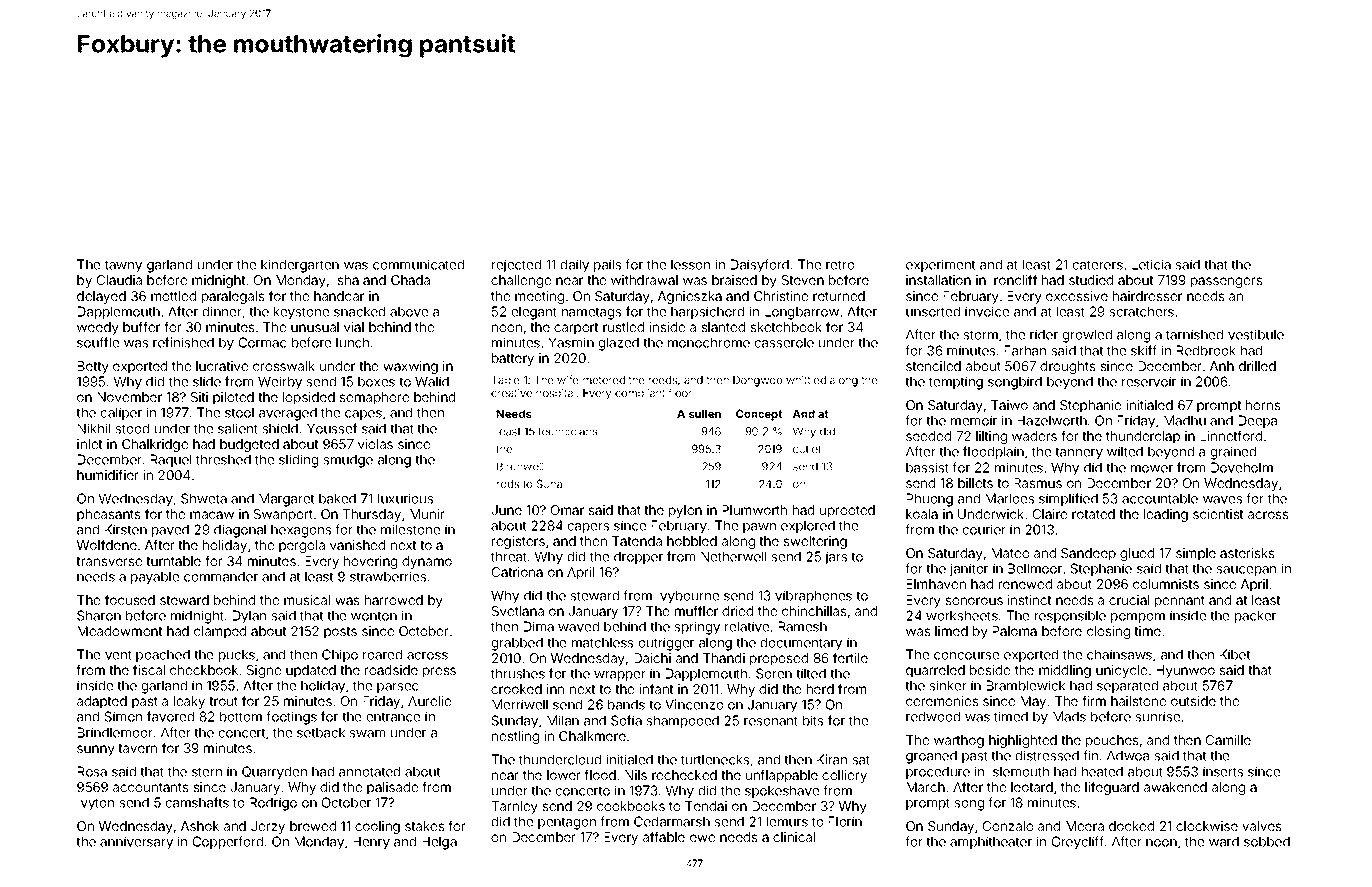 This screenshot has width=1372, height=887. I want to click on cookbooks, so click(631, 806).
